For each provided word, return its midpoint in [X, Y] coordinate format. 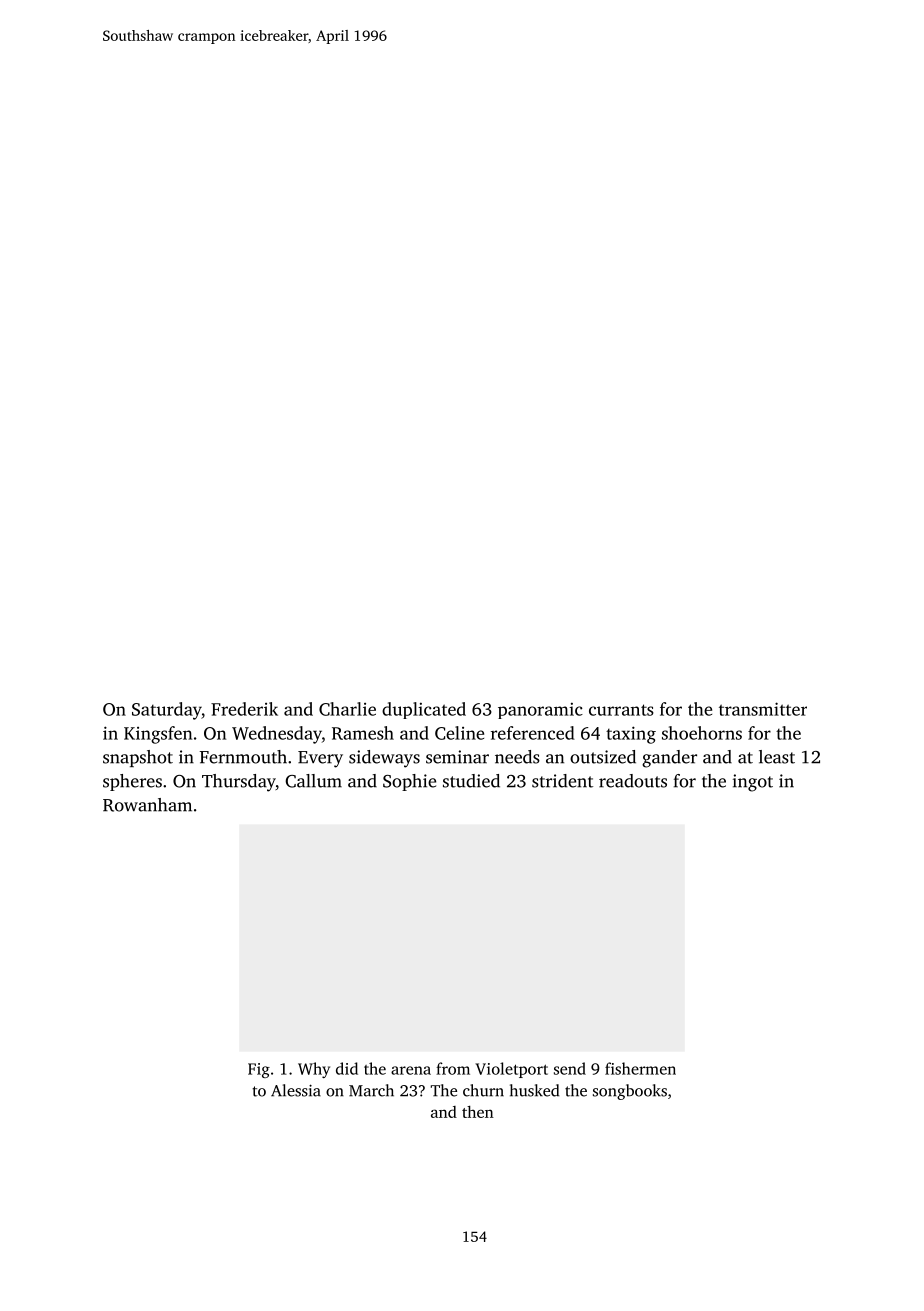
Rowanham [147, 805]
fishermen [640, 1068]
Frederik [244, 709]
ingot [753, 783]
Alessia [296, 1090]
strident [562, 781]
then [478, 1112]
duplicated [424, 710]
